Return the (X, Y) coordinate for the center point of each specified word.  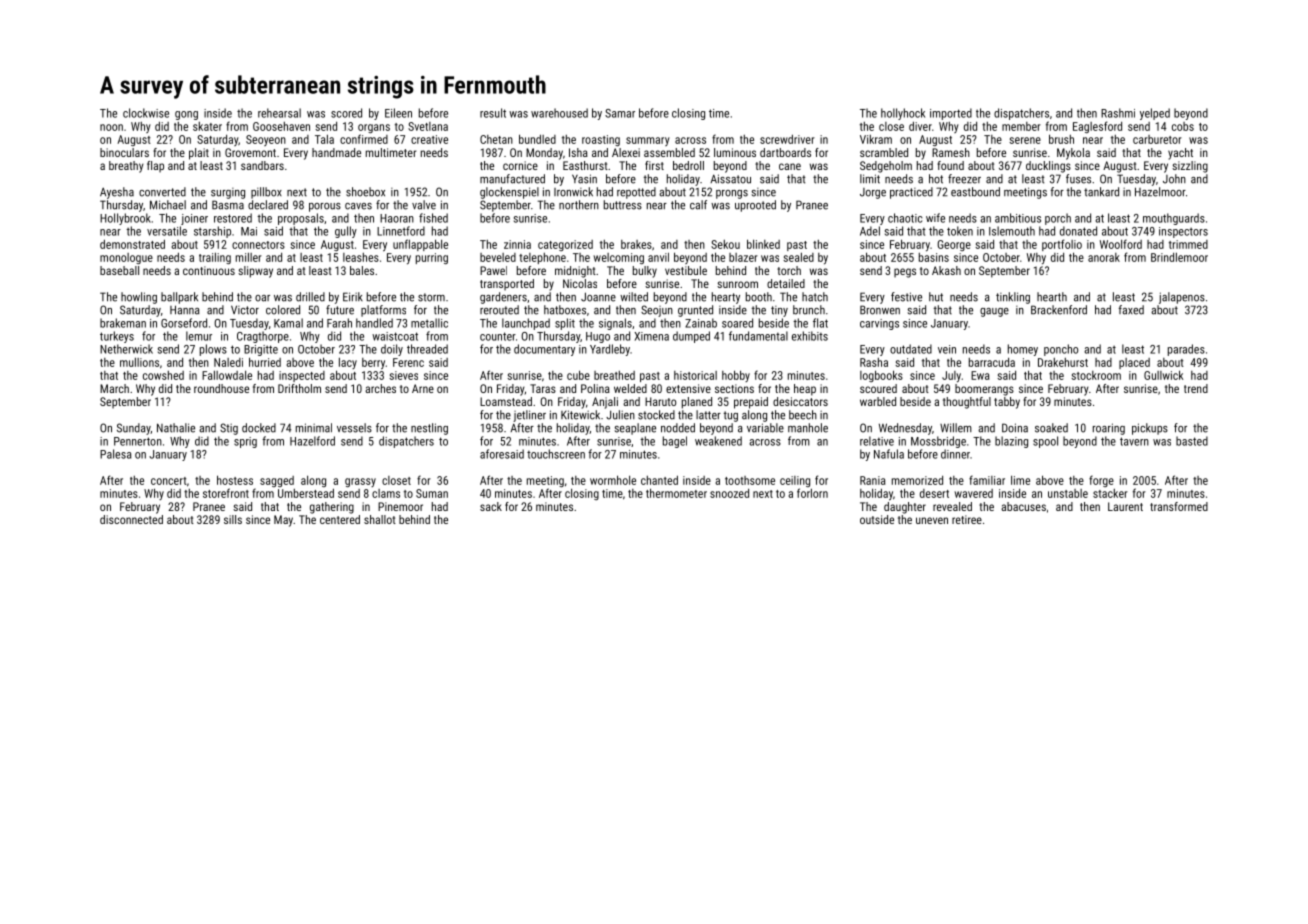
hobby (736, 376)
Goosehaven (281, 126)
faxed (1131, 310)
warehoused (559, 113)
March (114, 388)
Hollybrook (125, 219)
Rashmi (1118, 113)
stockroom (1096, 375)
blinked (763, 244)
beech (803, 415)
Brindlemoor (1179, 257)
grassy (360, 482)
